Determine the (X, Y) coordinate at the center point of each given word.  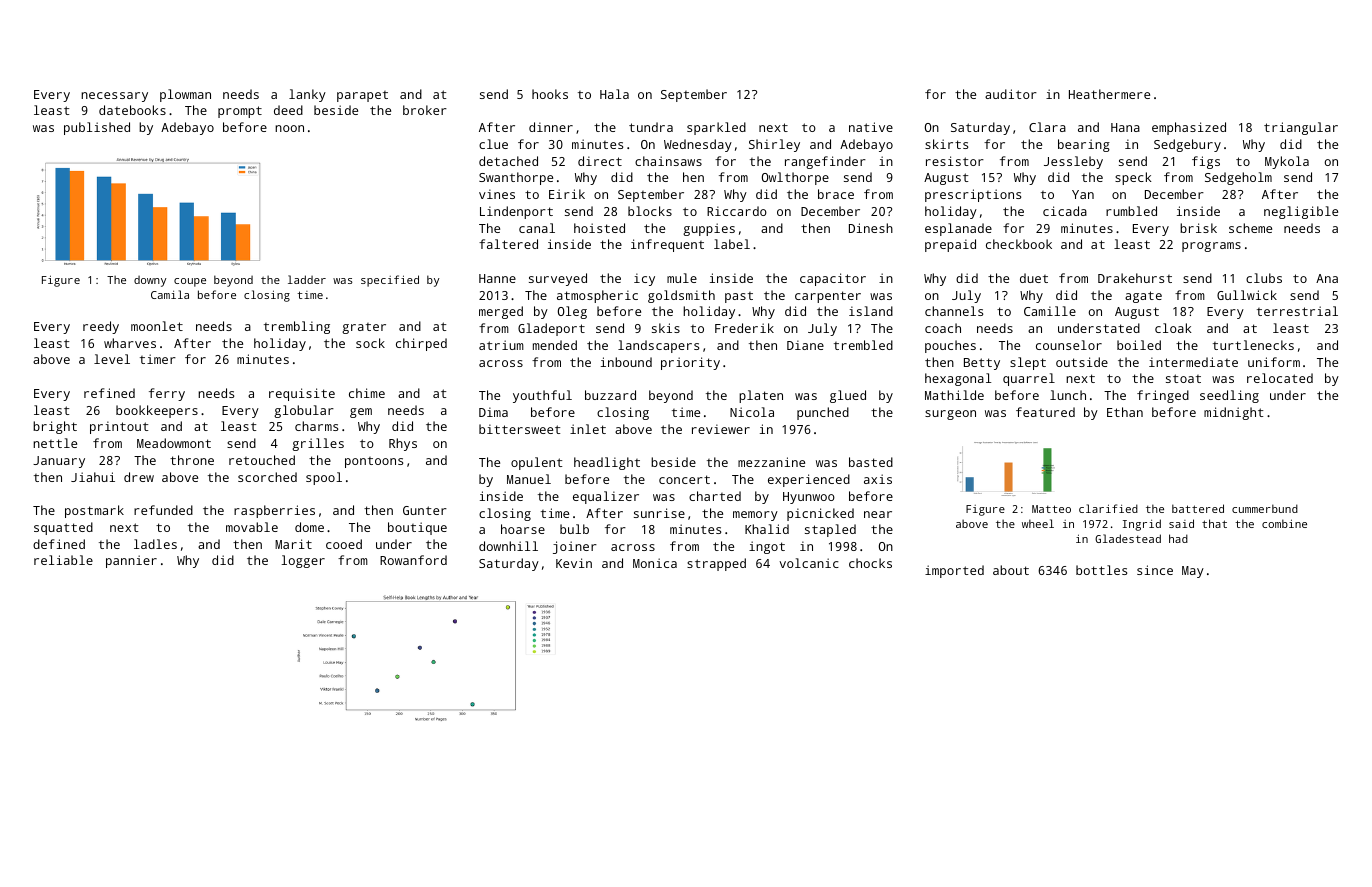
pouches (950, 346)
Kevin (574, 563)
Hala (614, 94)
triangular (1301, 128)
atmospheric (597, 296)
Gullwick (1247, 295)
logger (303, 561)
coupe (190, 282)
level (112, 359)
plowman (185, 95)
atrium (501, 345)
